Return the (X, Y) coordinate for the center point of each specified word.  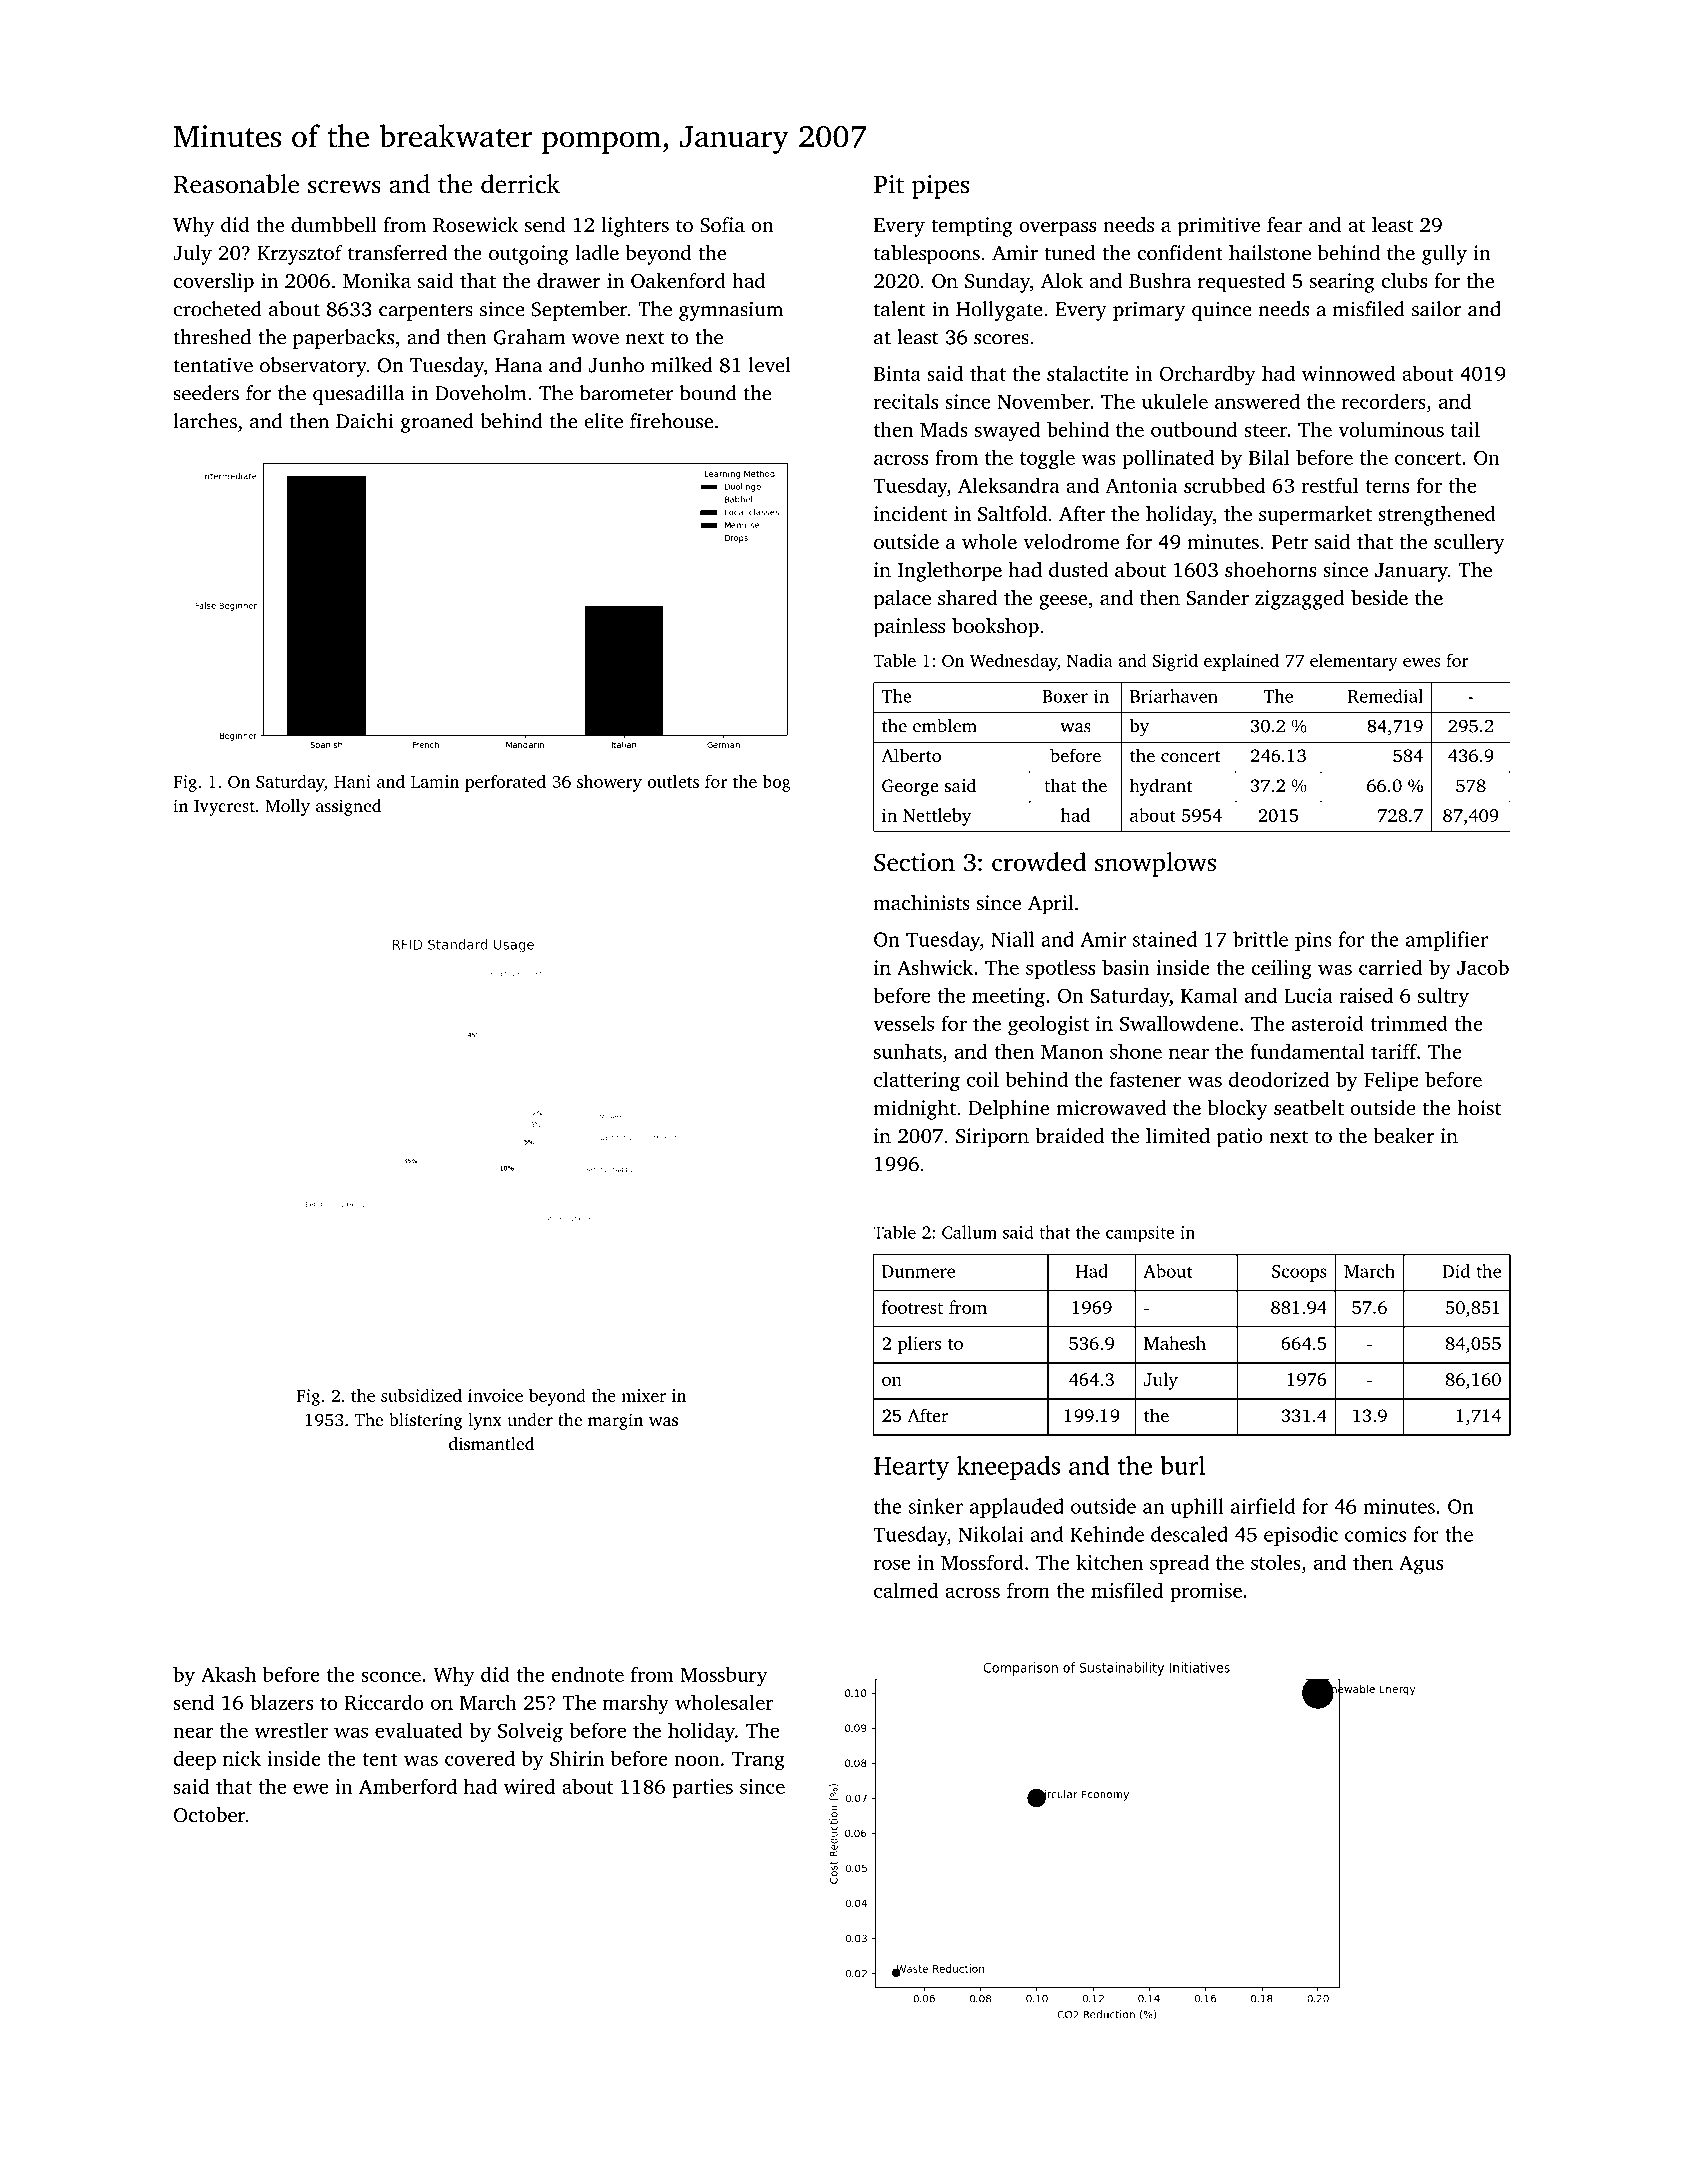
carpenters (426, 312)
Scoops (1299, 1273)
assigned (348, 807)
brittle (1260, 939)
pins (1313, 941)
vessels (903, 1023)
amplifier (1447, 941)
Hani (352, 781)
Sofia (722, 225)
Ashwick (935, 967)
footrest (912, 1307)
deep (195, 1760)
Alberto (911, 755)
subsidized (421, 1395)
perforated (505, 783)
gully (1444, 255)
